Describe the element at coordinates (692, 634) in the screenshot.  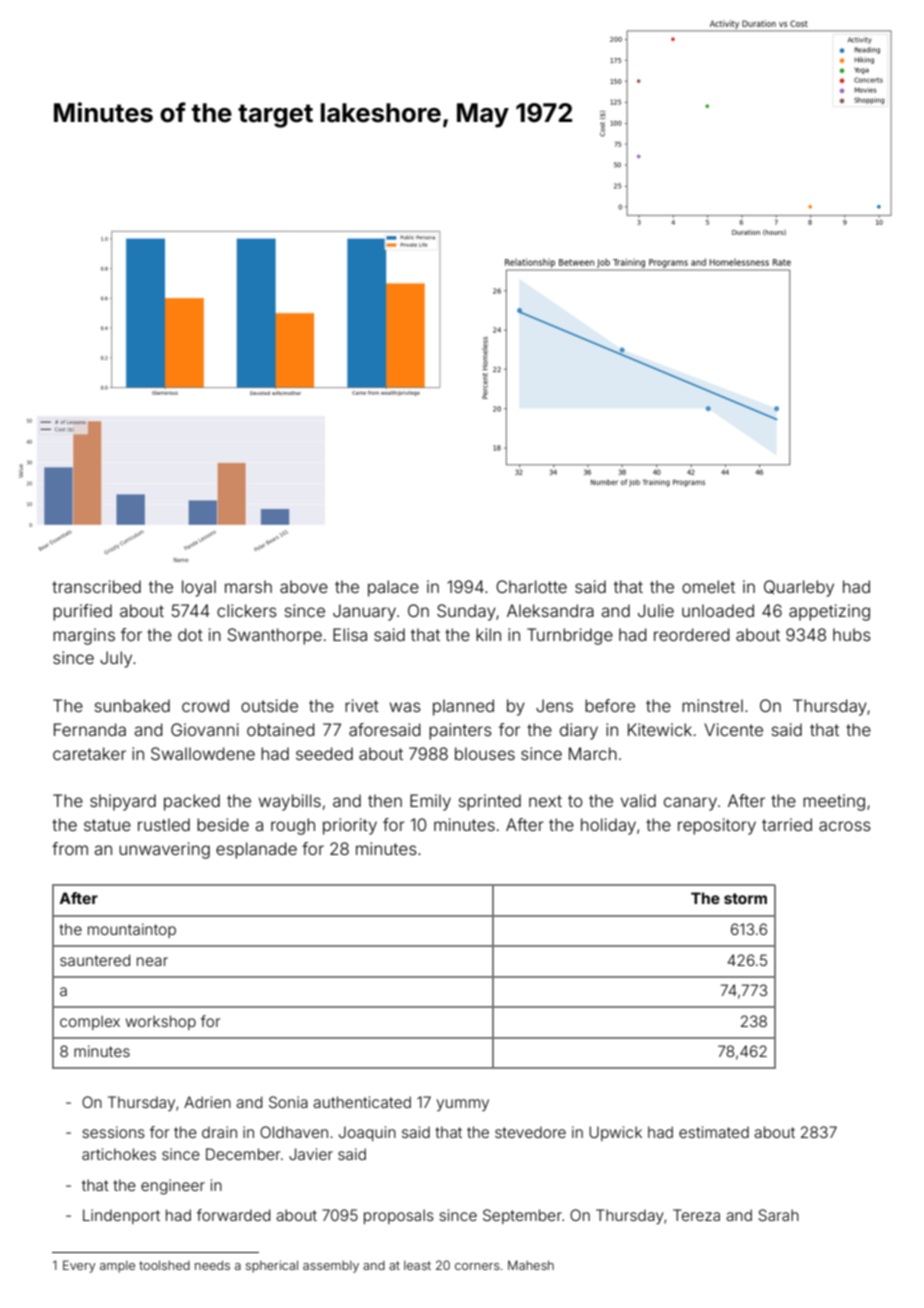
I see `reordered` at that location.
